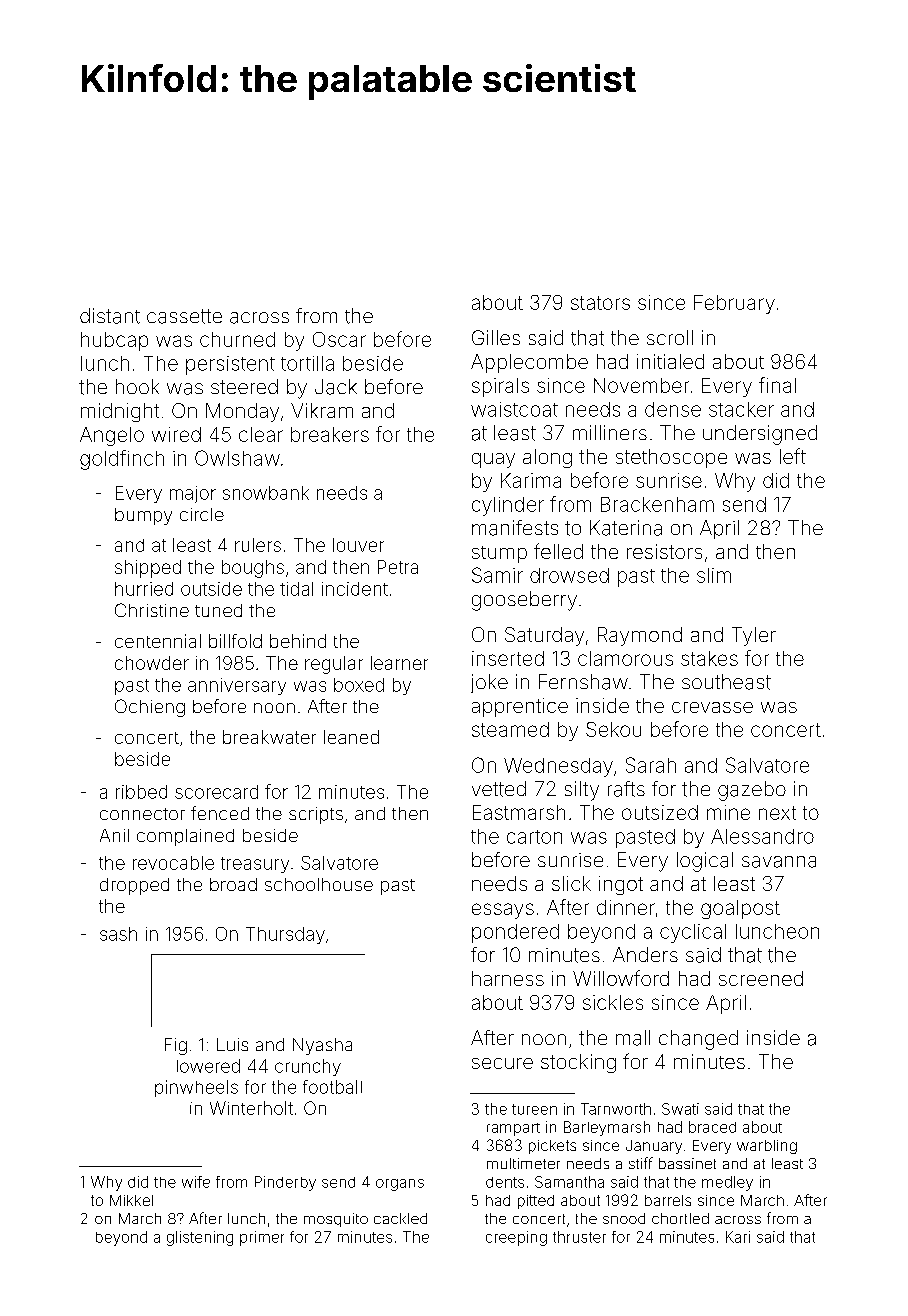  I want to click on scorecard, so click(216, 792).
